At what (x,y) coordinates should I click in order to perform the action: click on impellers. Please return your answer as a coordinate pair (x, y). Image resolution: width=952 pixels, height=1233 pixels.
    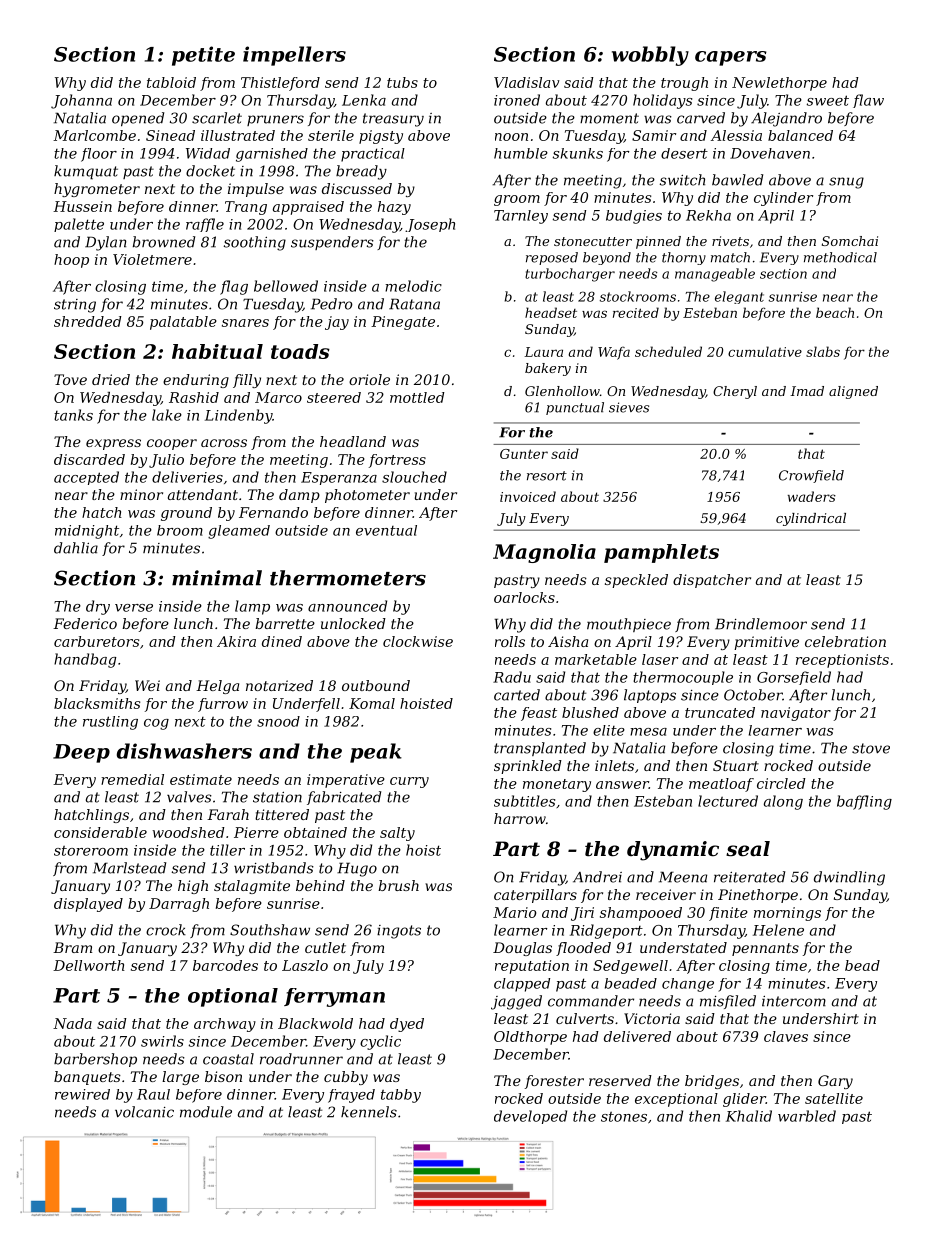
    Looking at the image, I should click on (294, 56).
